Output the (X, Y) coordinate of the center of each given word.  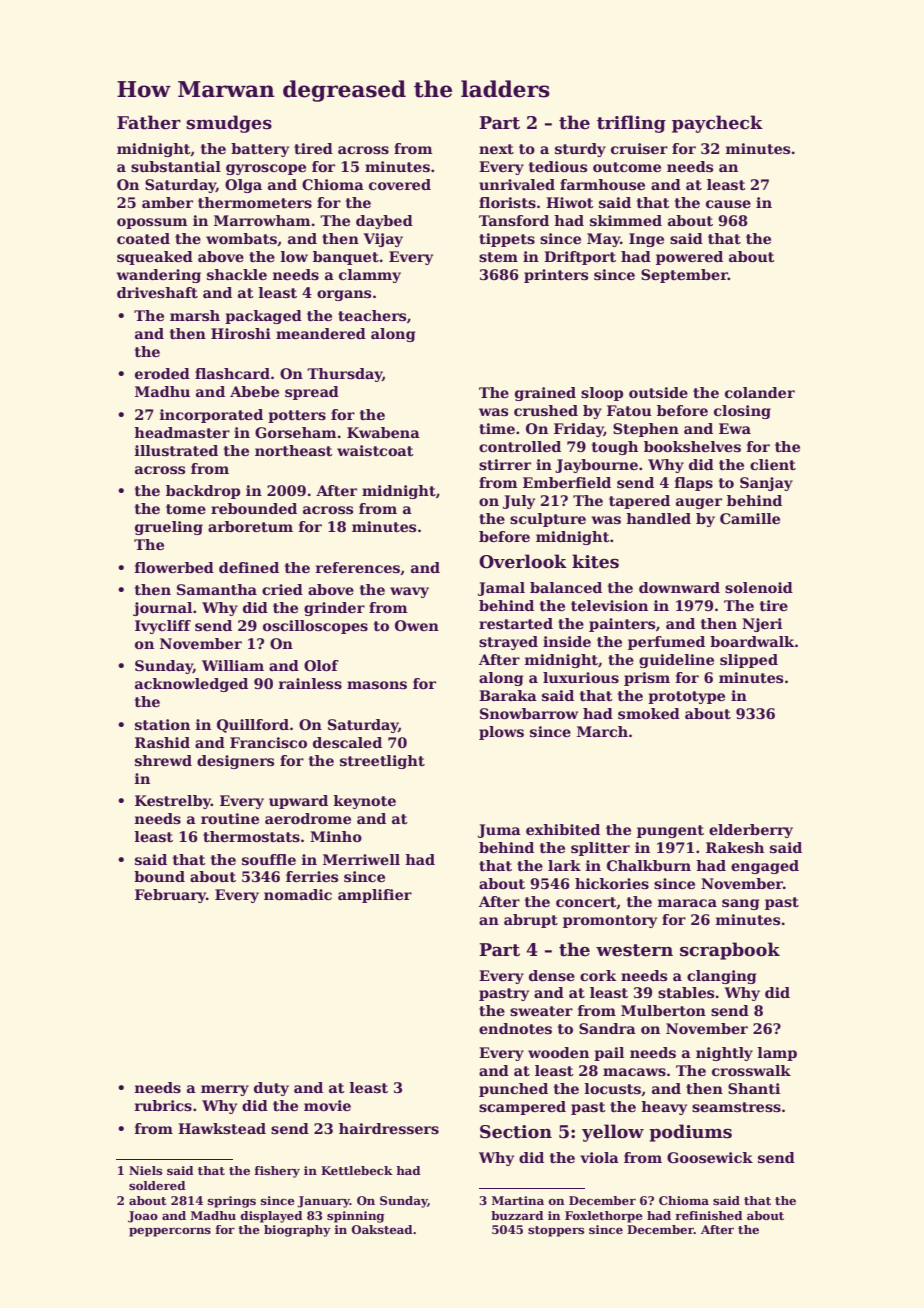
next (496, 149)
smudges (229, 124)
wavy (409, 592)
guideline (676, 661)
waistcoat (375, 450)
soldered (157, 1185)
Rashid (162, 742)
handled (658, 518)
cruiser (639, 148)
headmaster (182, 432)
